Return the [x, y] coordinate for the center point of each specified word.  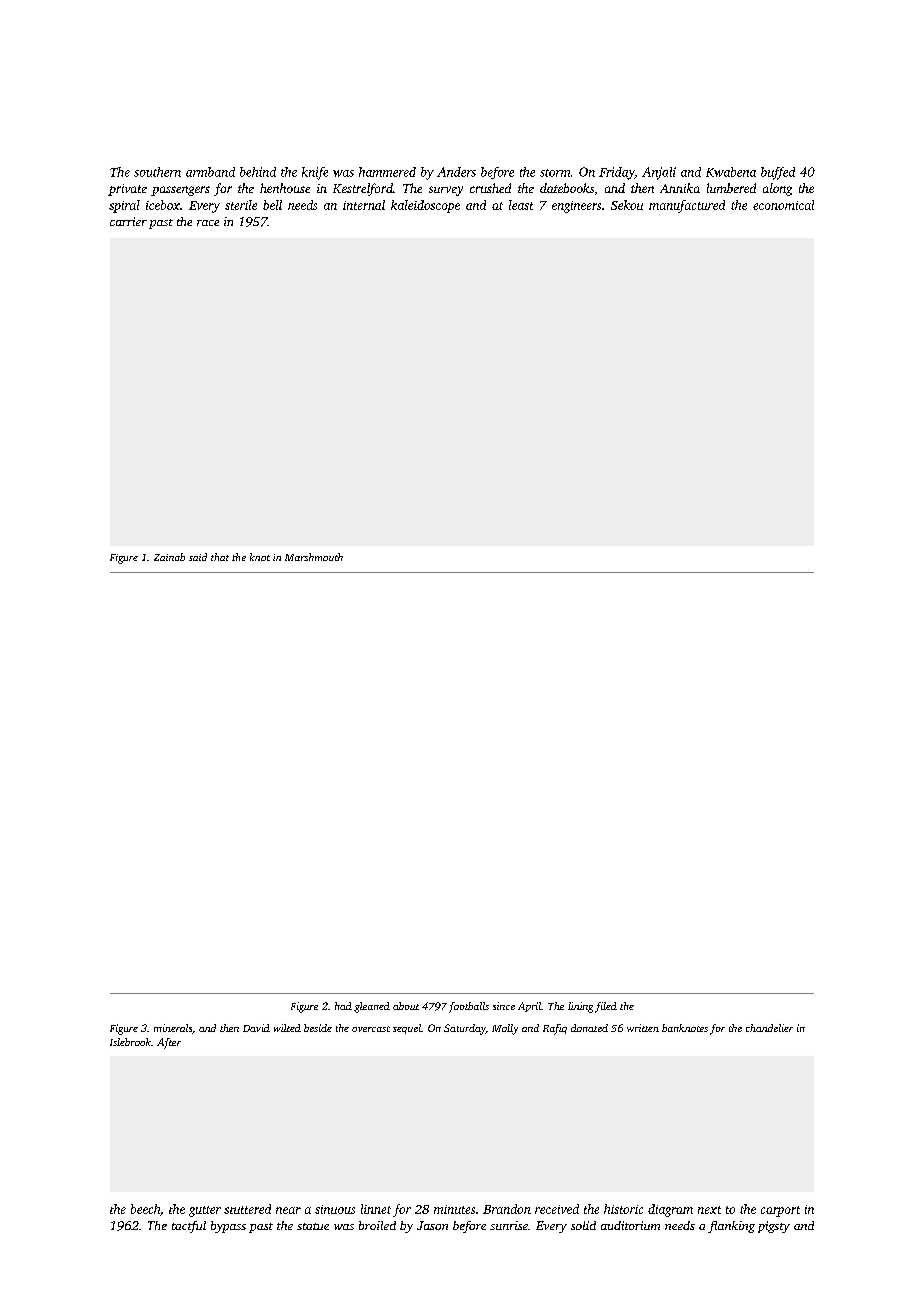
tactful [189, 1227]
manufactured [687, 206]
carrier [128, 221]
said [198, 557]
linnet [376, 1209]
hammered [387, 172]
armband [210, 172]
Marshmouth [314, 557]
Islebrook [130, 1042]
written [643, 1028]
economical [783, 205]
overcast [371, 1029]
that [220, 557]
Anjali [659, 173]
